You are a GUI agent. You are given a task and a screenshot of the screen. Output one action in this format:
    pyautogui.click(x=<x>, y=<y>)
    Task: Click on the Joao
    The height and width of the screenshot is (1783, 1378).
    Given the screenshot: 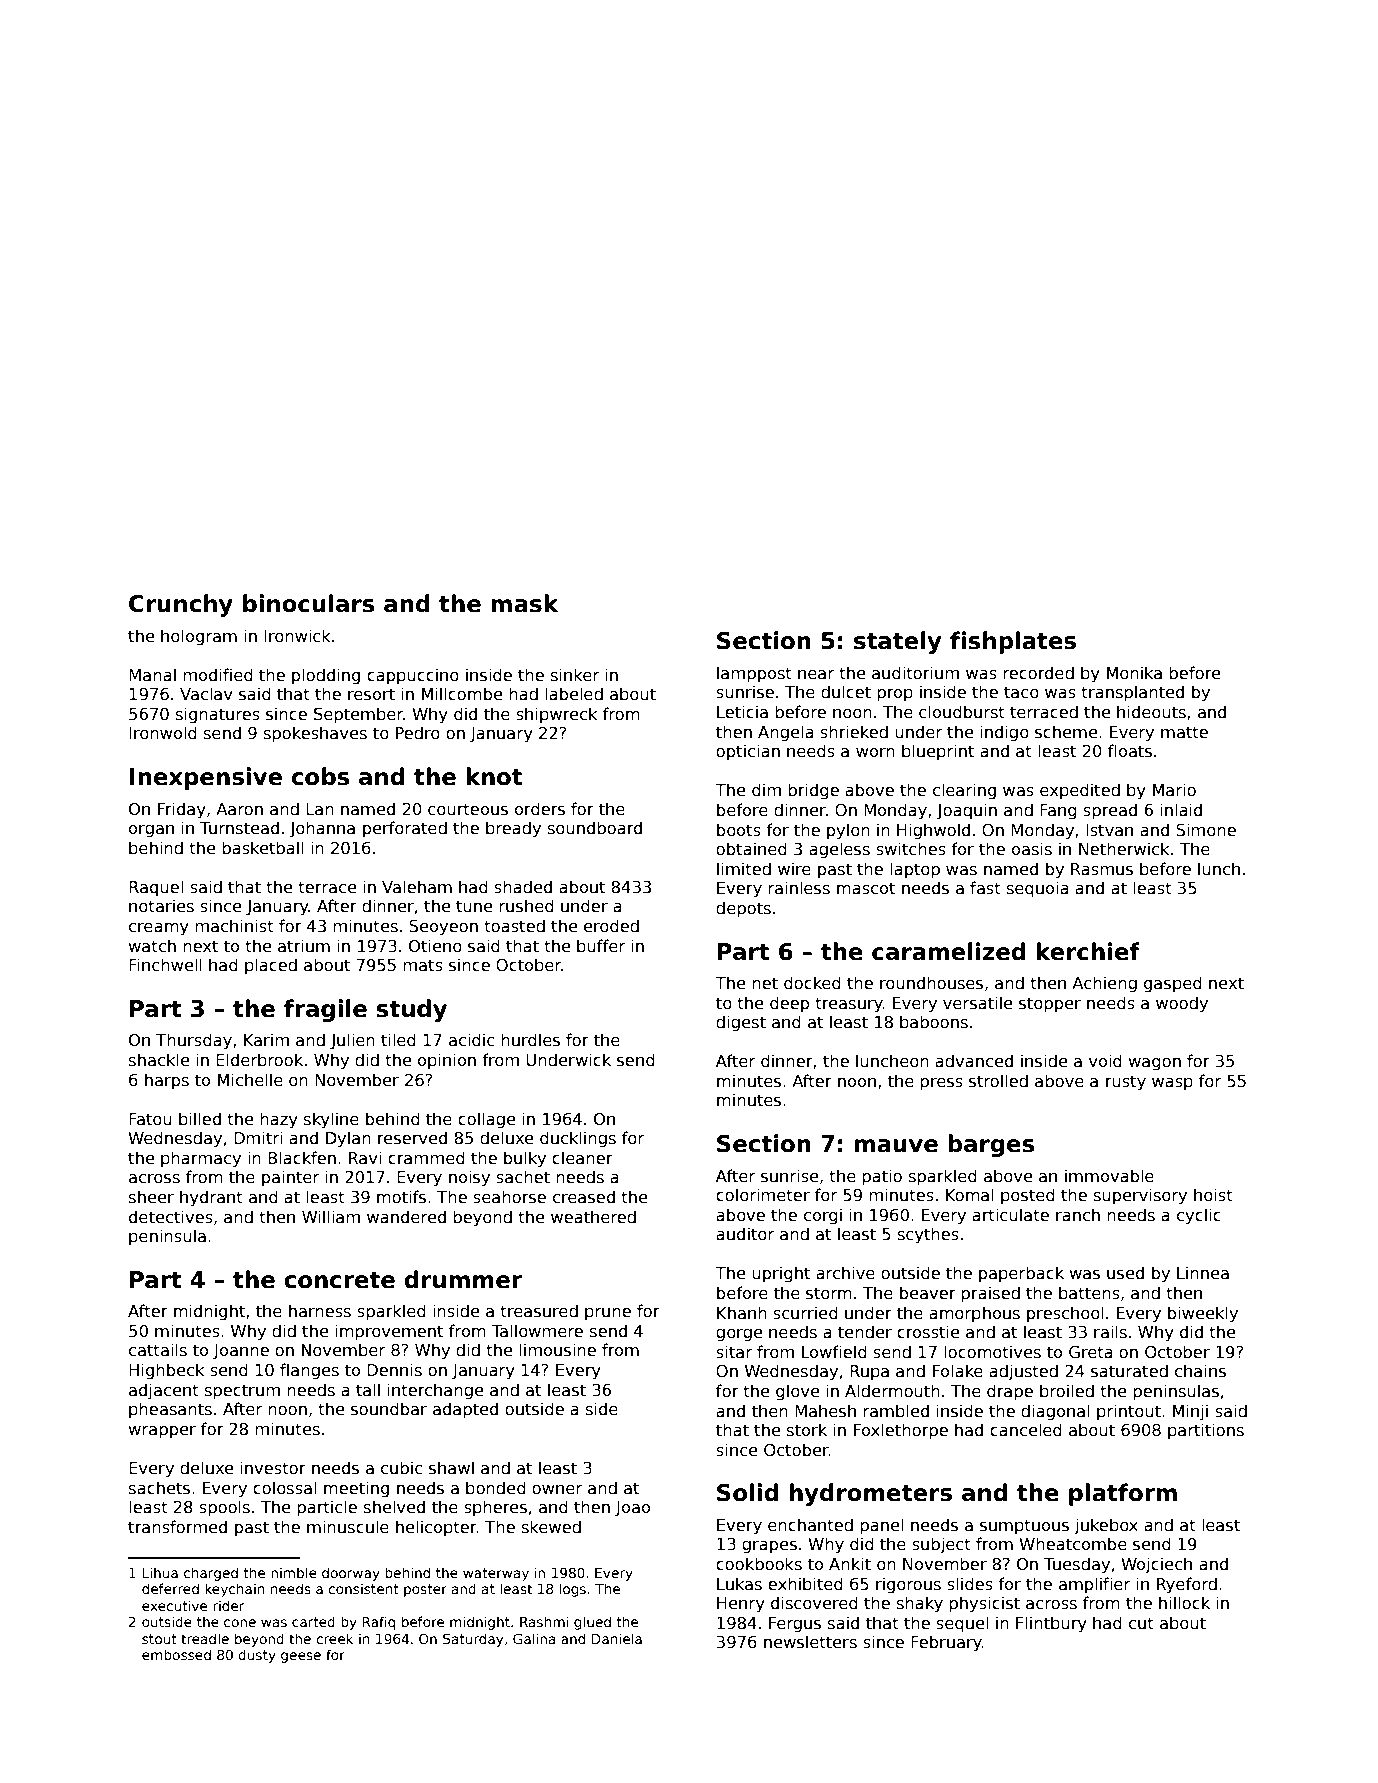 What is the action you would take?
    pyautogui.click(x=632, y=1509)
